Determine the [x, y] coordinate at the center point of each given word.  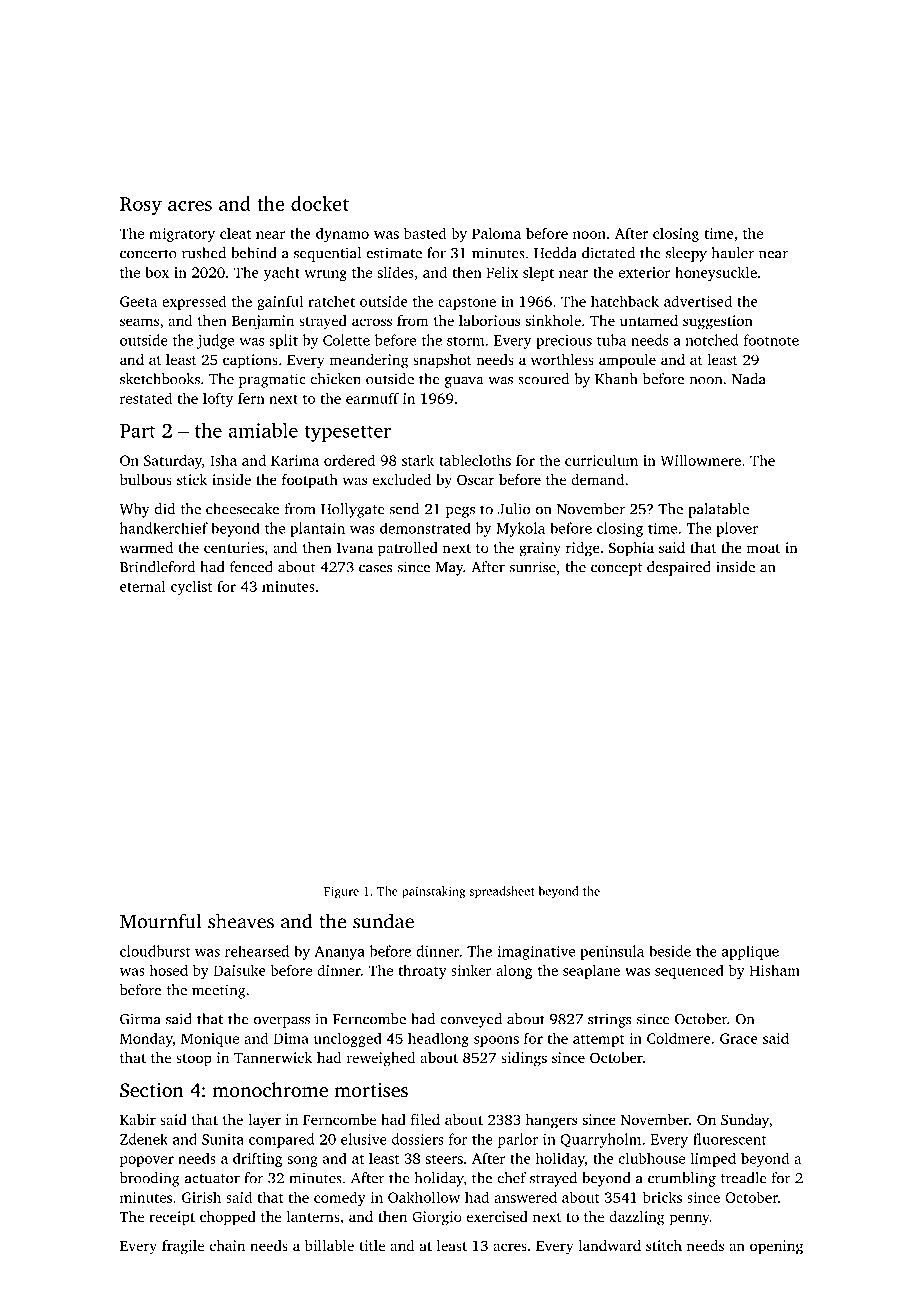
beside [670, 951]
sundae [383, 921]
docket [320, 203]
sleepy [686, 254]
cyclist [191, 587]
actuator [212, 1179]
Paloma [496, 233]
